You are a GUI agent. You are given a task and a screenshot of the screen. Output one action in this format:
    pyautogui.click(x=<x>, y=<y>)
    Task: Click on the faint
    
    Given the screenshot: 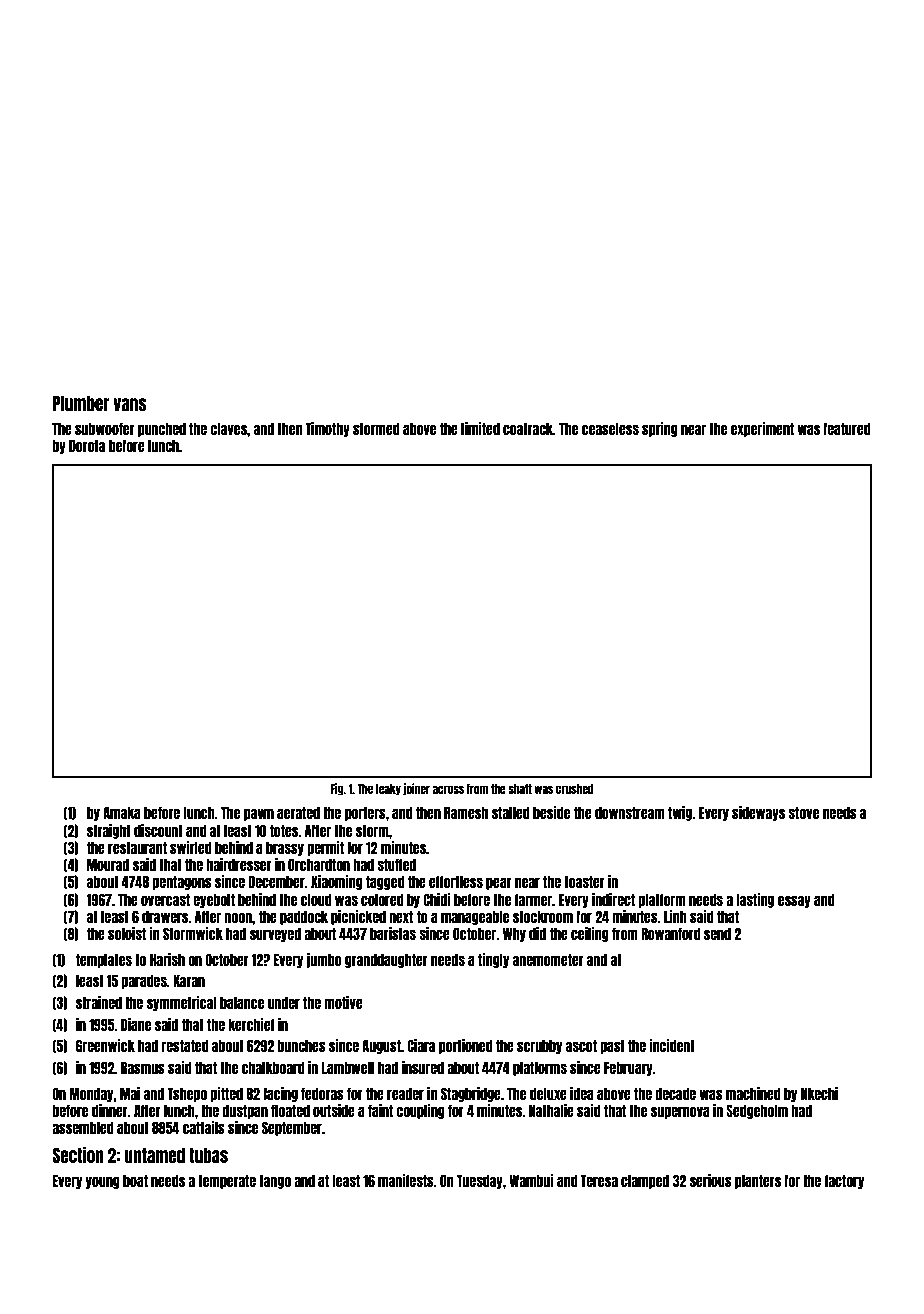 What is the action you would take?
    pyautogui.click(x=380, y=1110)
